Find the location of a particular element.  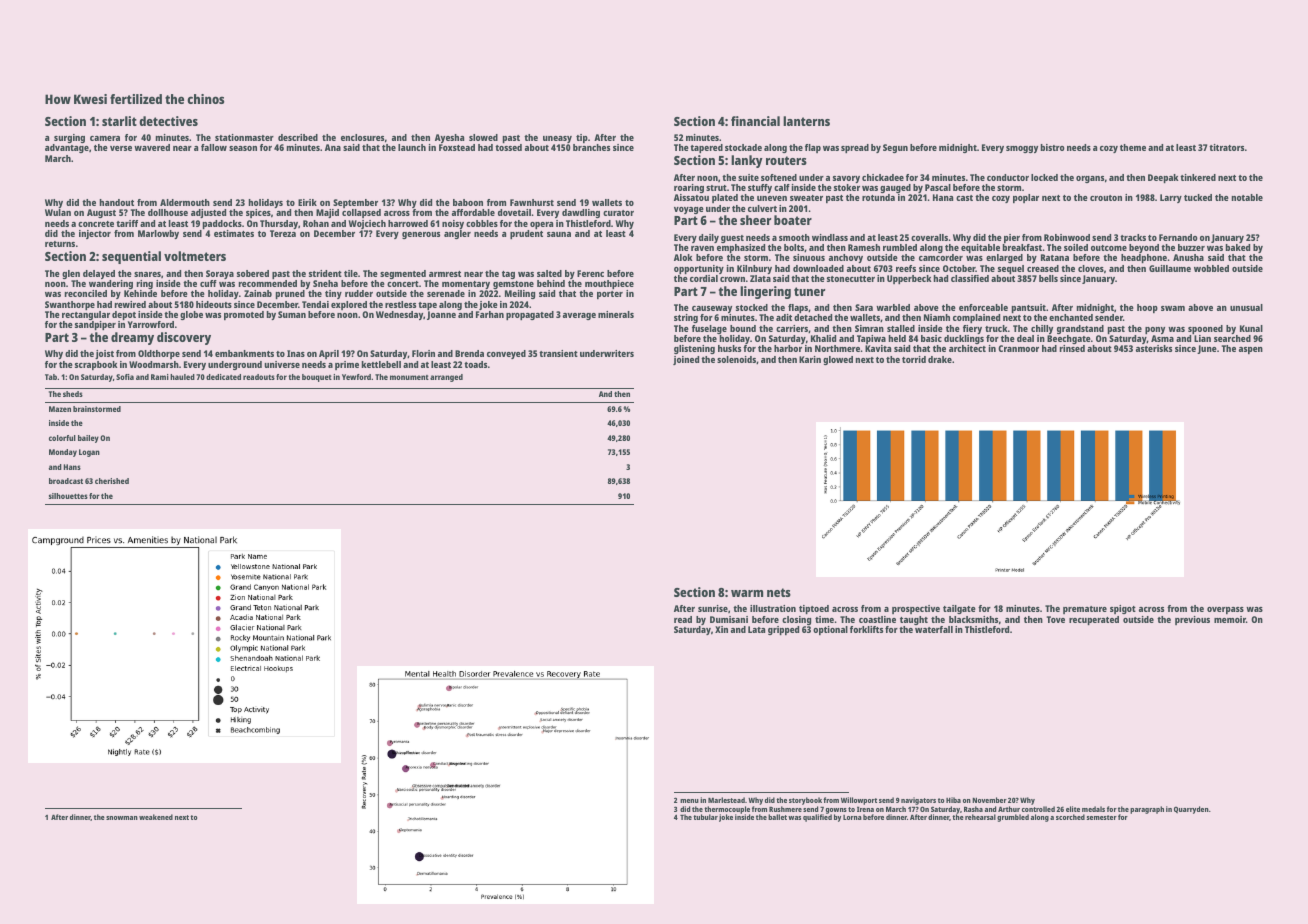

financial is located at coordinates (755, 121).
